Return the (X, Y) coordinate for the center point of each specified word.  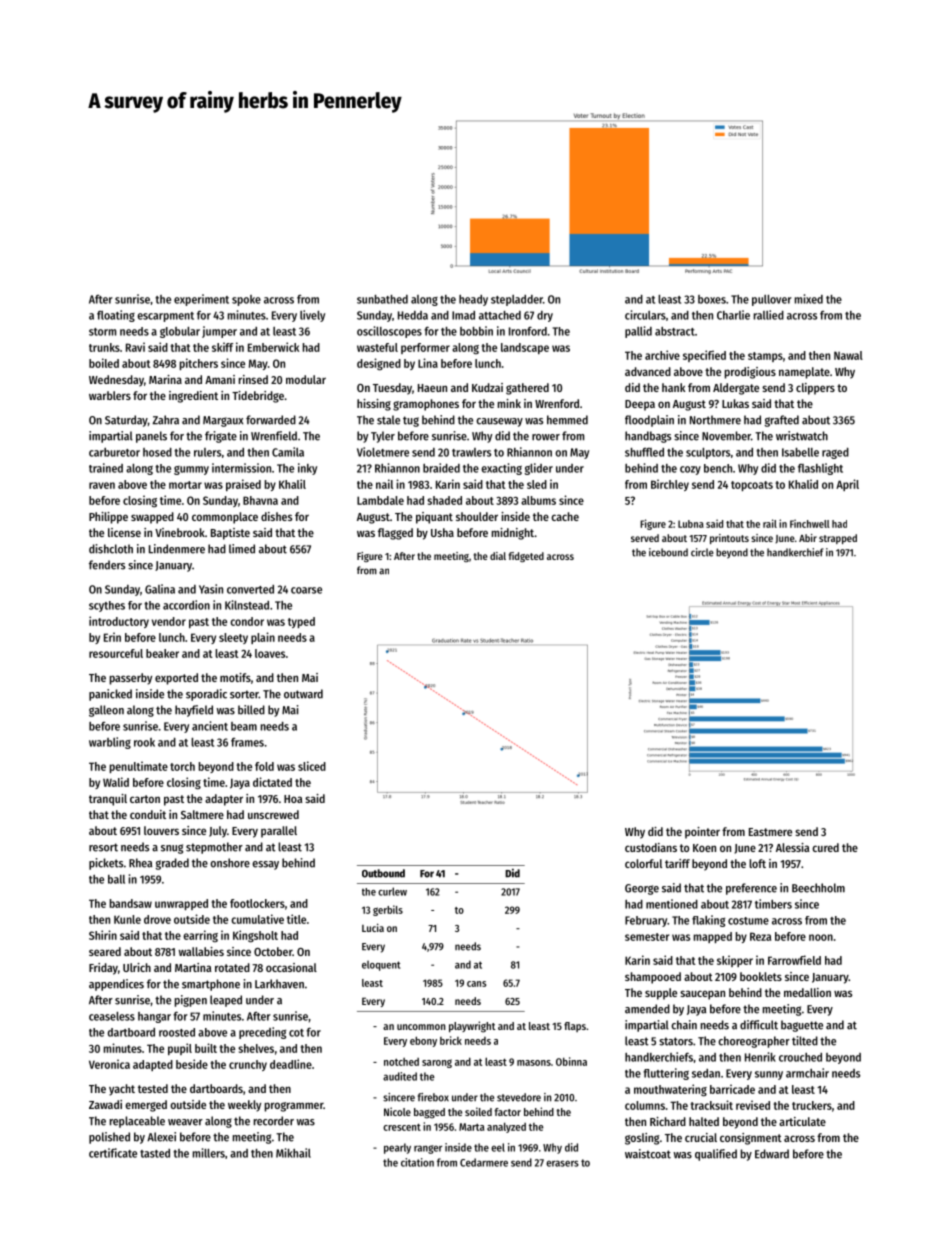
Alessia (793, 847)
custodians (651, 847)
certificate (113, 1153)
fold (264, 766)
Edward (772, 1154)
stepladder (517, 300)
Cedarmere (484, 1162)
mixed (809, 299)
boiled (104, 363)
